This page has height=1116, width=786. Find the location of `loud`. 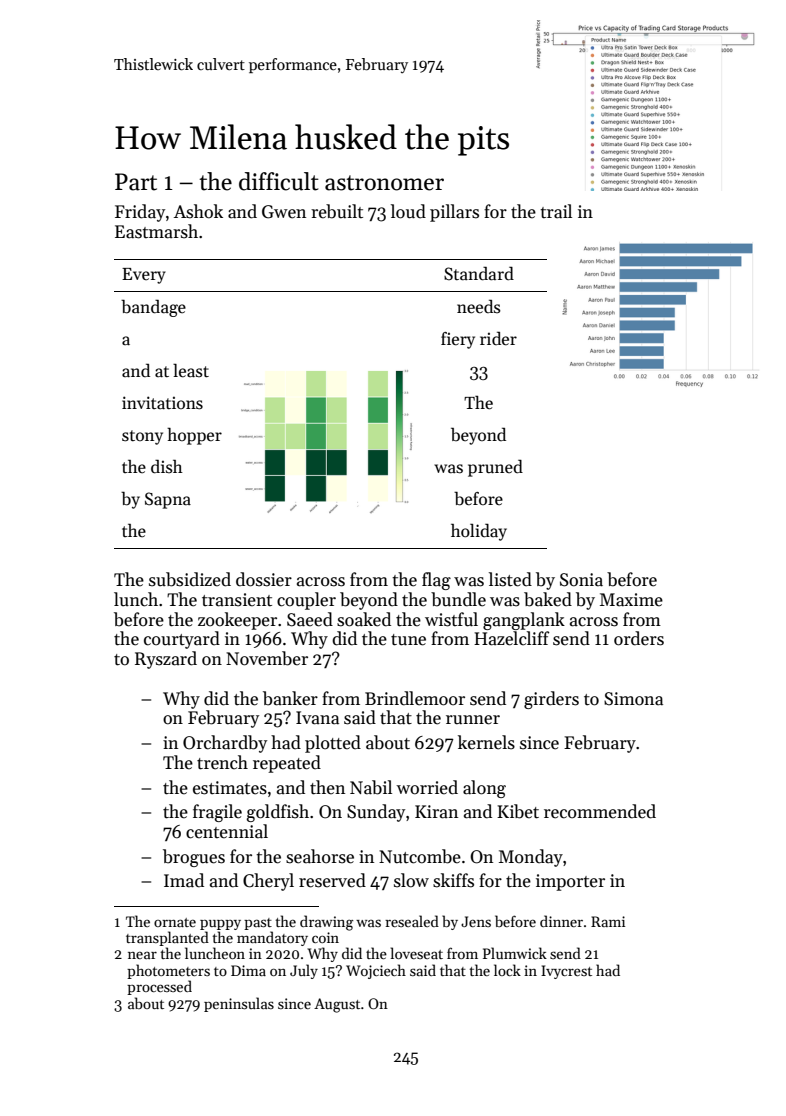

loud is located at coordinates (408, 211).
